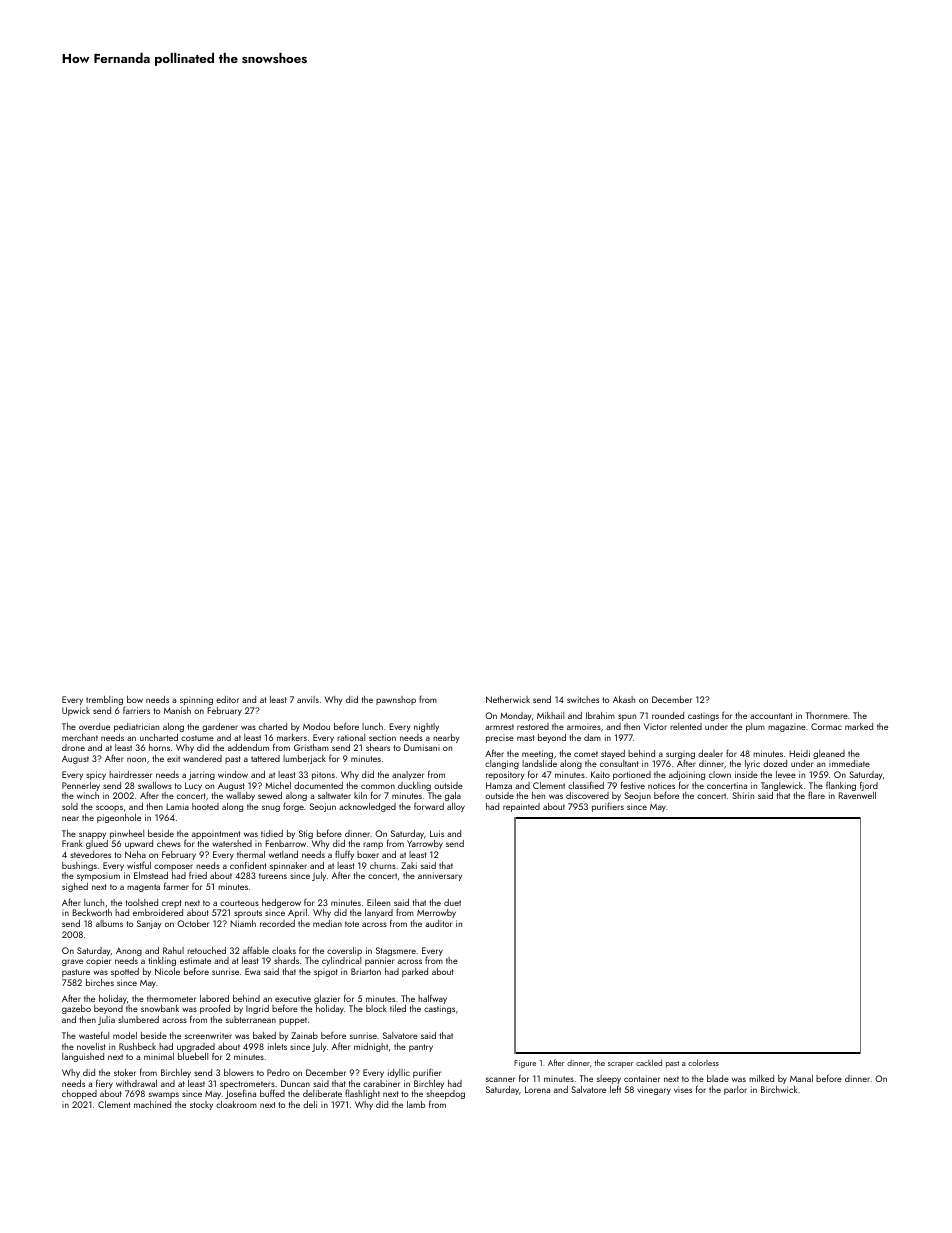 Image resolution: width=952 pixels, height=1233 pixels. I want to click on lamb, so click(416, 1104).
